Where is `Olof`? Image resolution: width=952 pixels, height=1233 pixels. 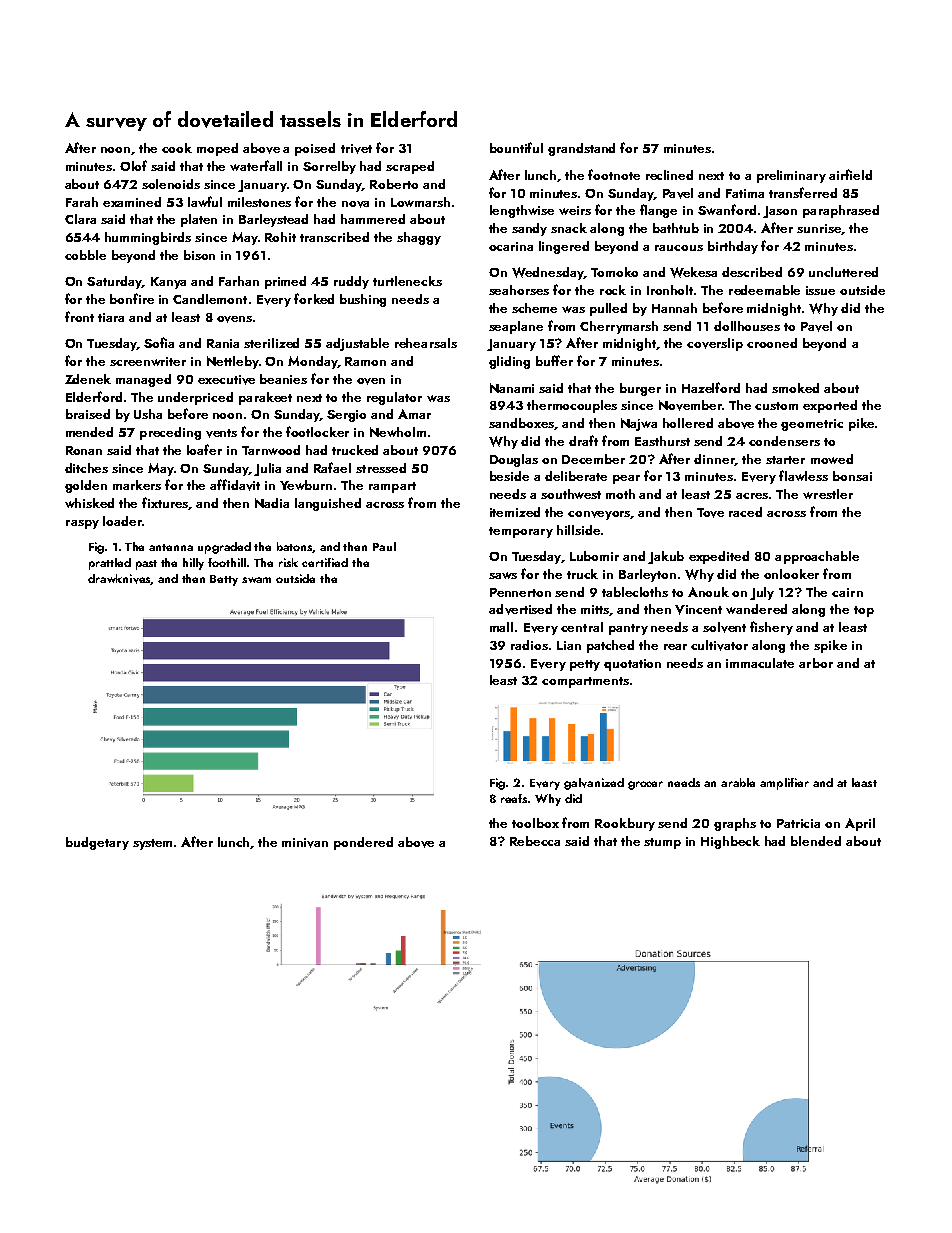
Olof is located at coordinates (133, 165).
